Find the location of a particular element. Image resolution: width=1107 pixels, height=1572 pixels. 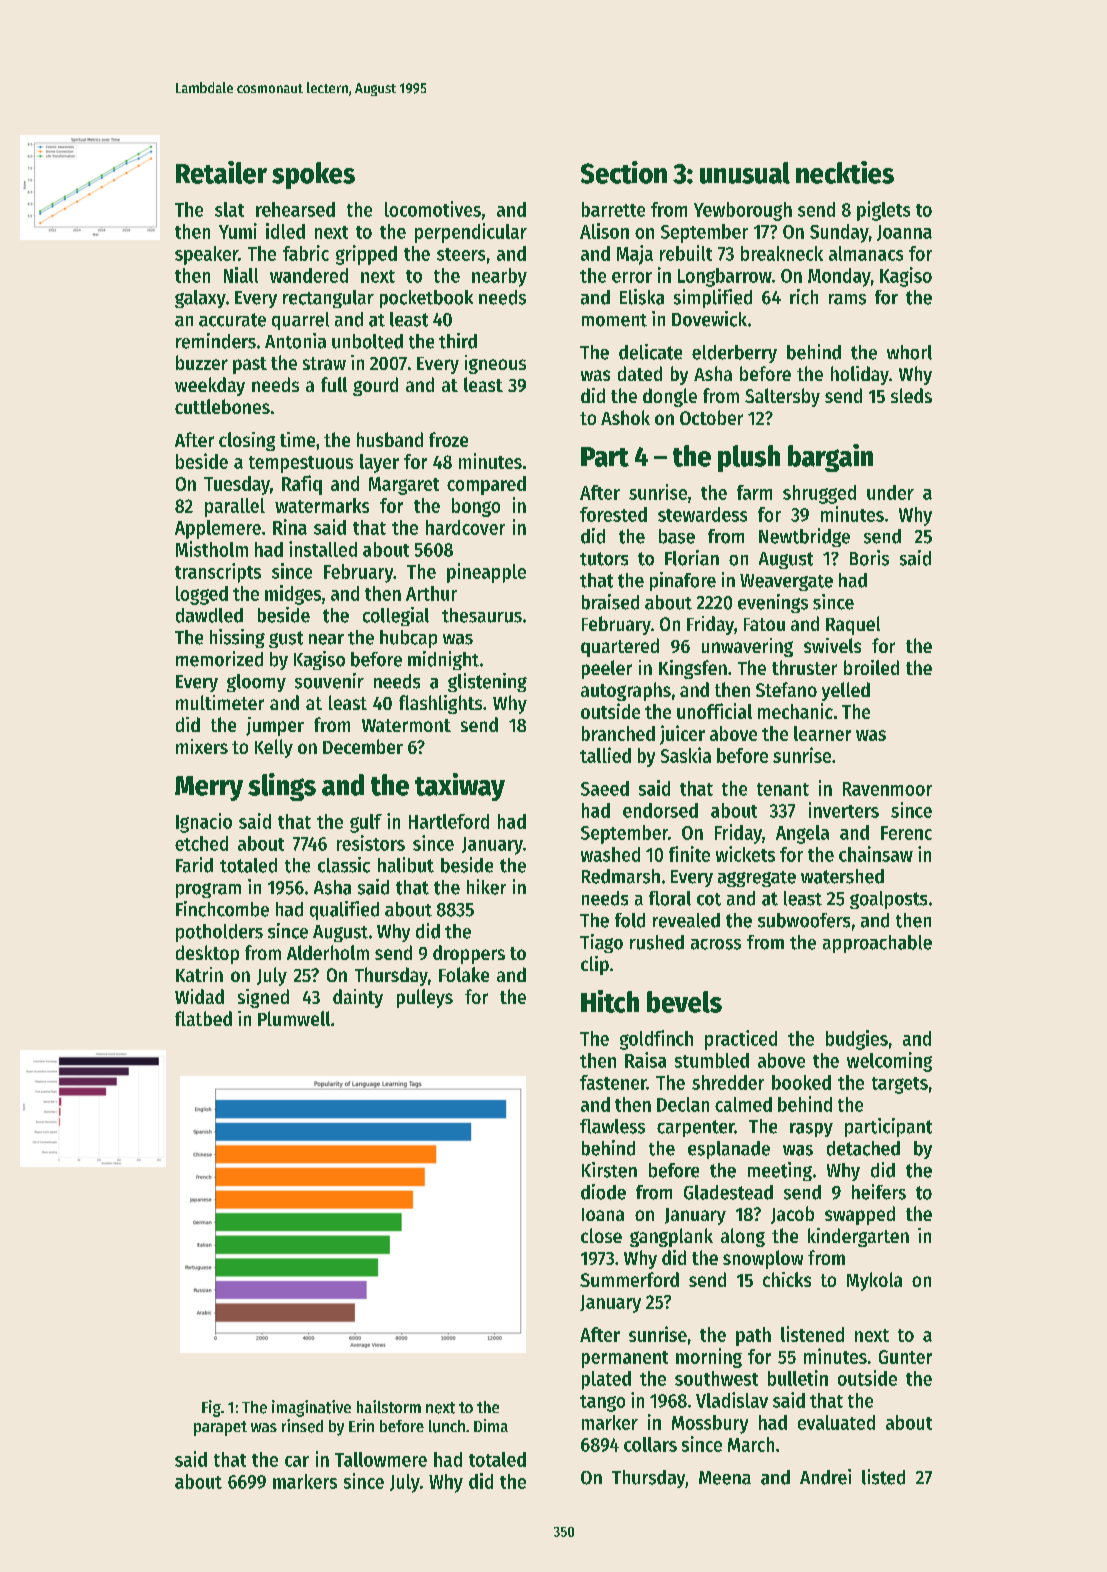

piglets is located at coordinates (883, 211).
